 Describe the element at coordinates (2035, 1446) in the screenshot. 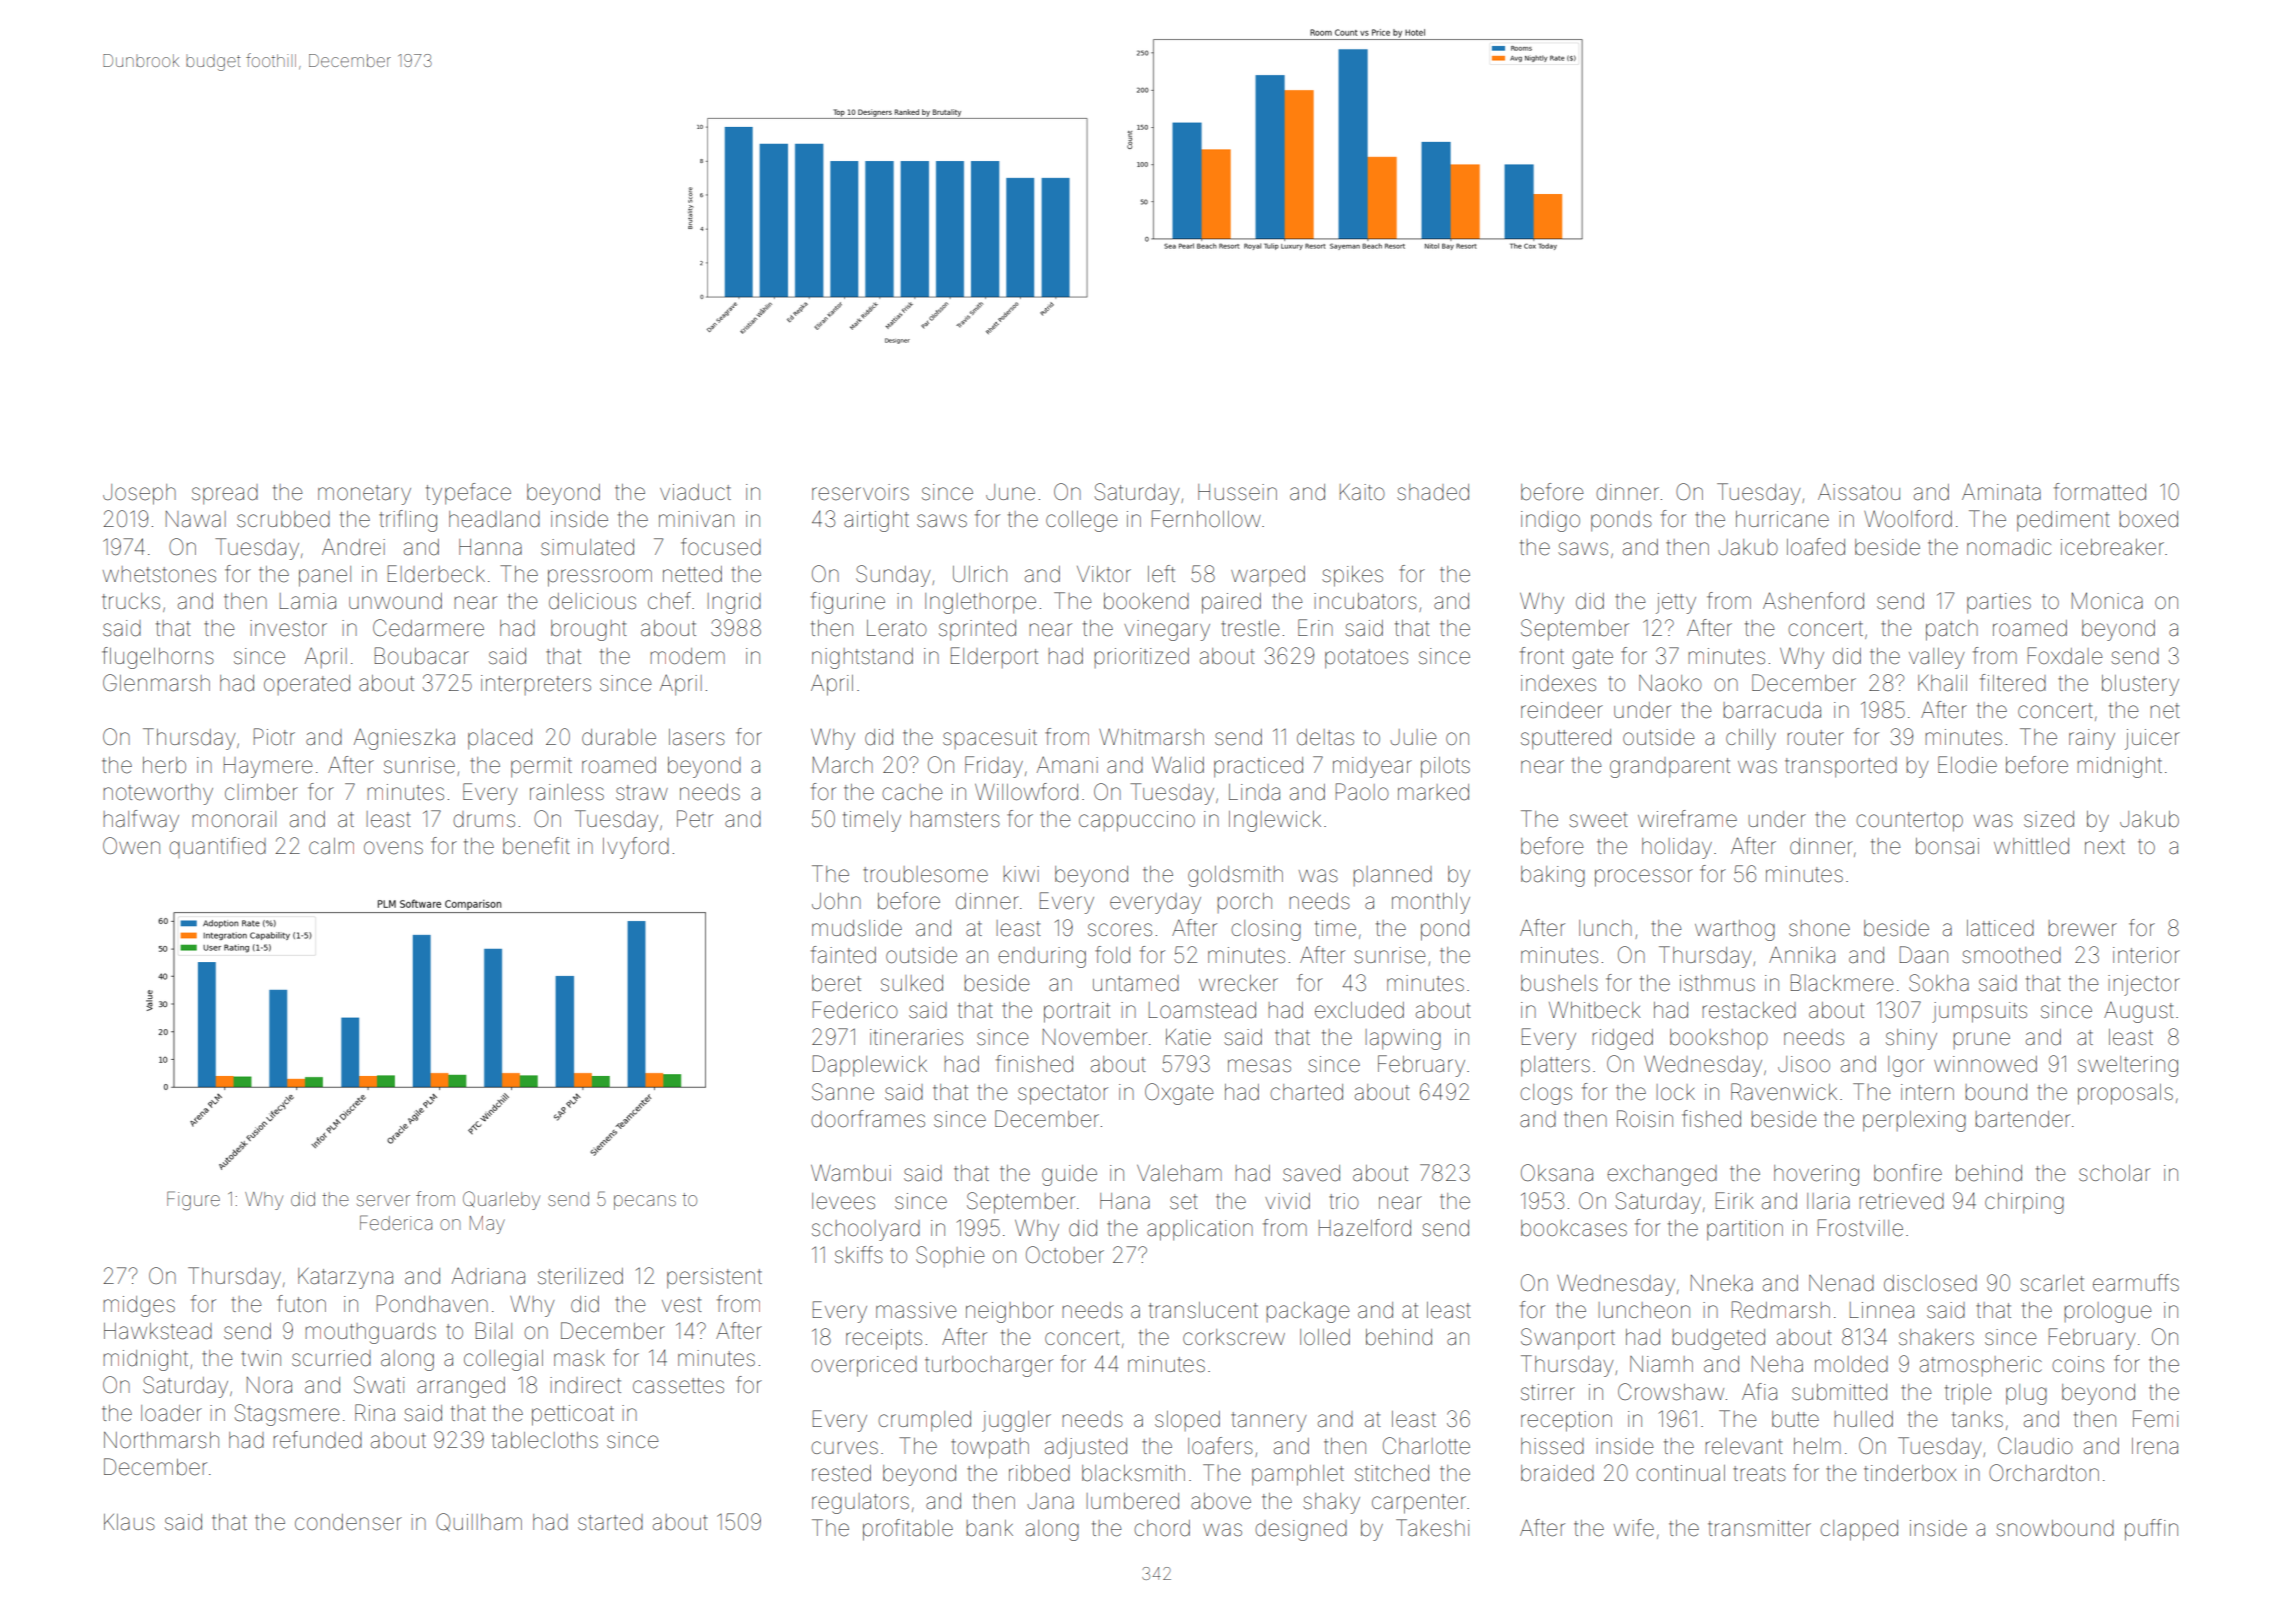

I see `Claudio` at that location.
